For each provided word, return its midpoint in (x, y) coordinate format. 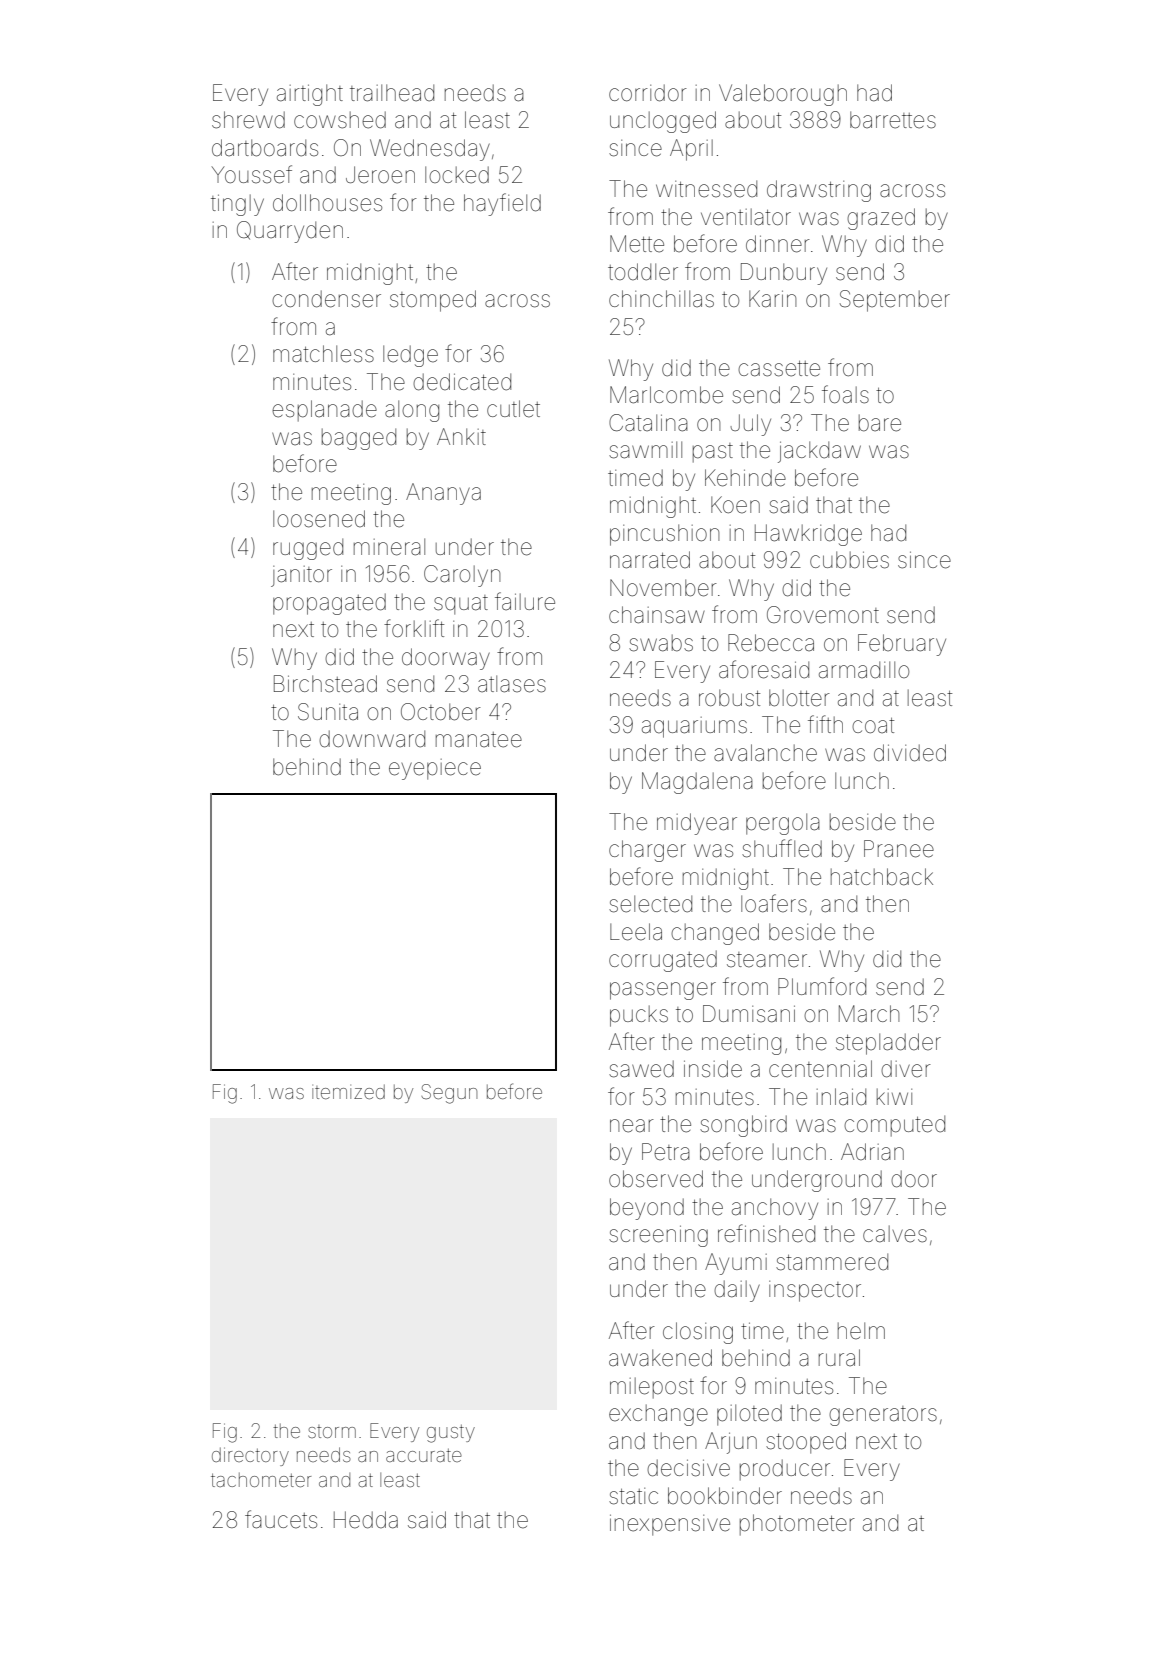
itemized (348, 1092)
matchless (323, 354)
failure (525, 601)
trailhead (392, 93)
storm (332, 1431)
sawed (641, 1069)
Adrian (872, 1152)
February (902, 645)
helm (861, 1331)
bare (880, 423)
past (713, 452)
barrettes (893, 120)
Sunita (328, 712)
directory (250, 1456)
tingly (237, 205)
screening (658, 1236)
